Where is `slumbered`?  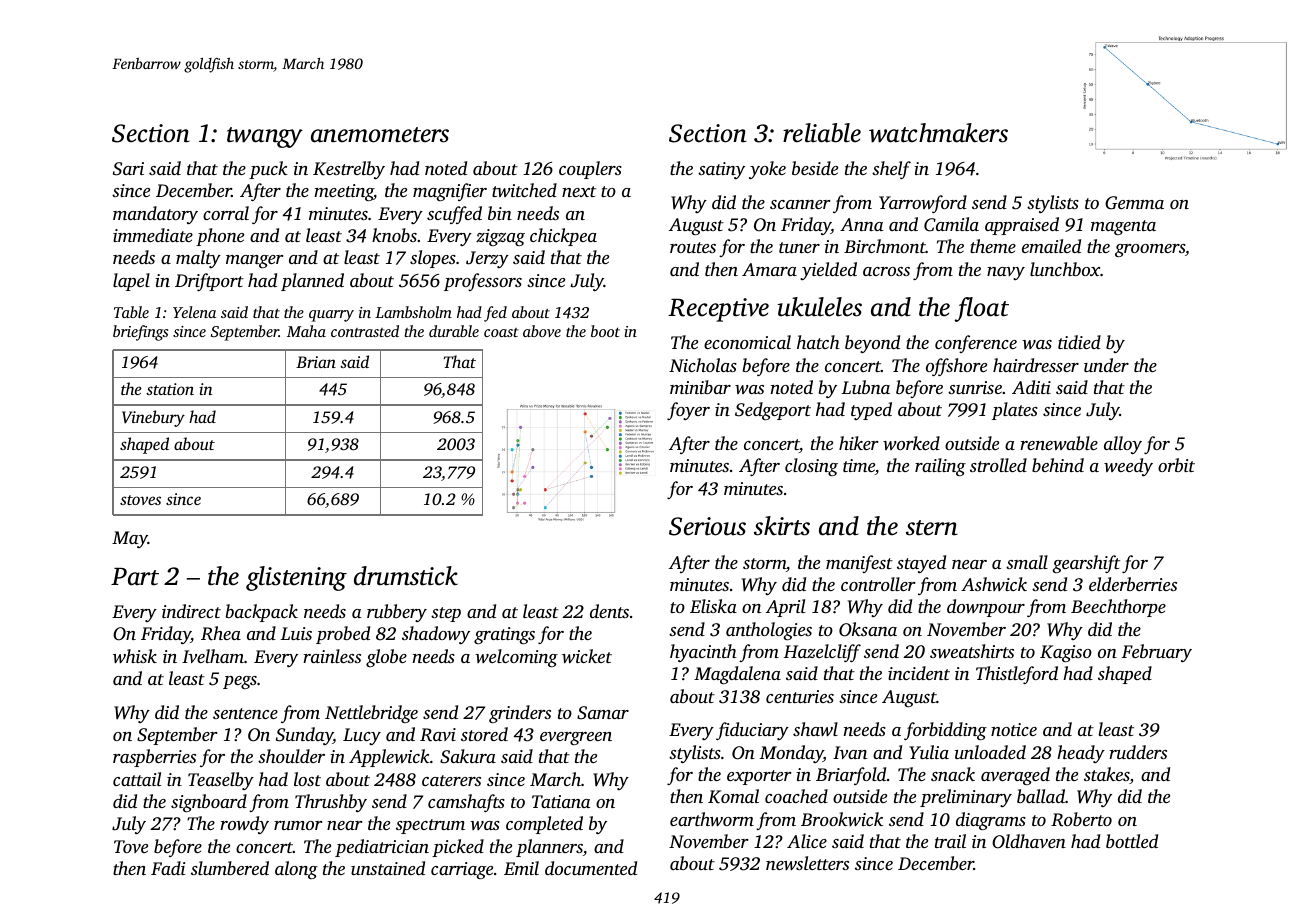 slumbered is located at coordinates (230, 868).
